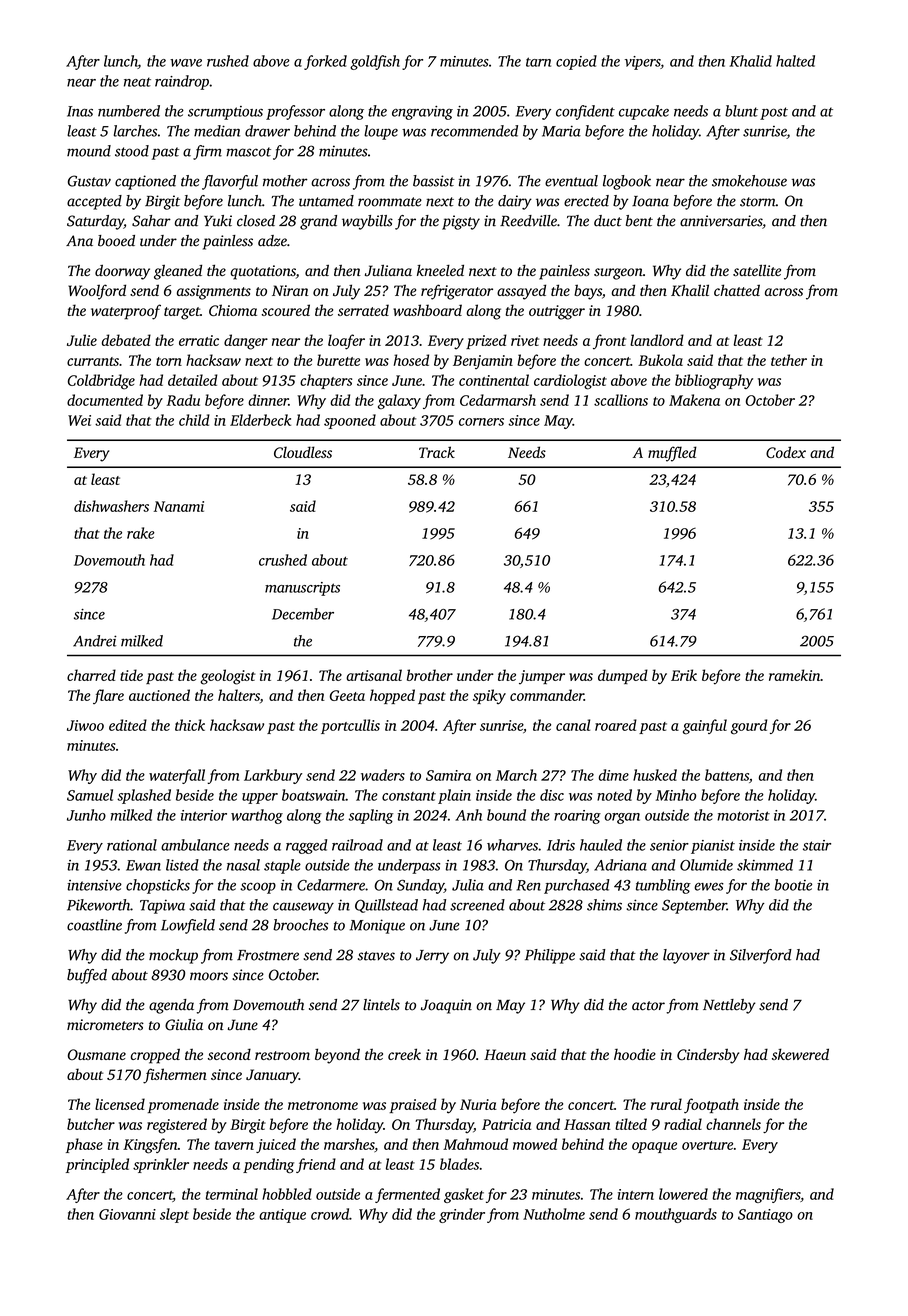 This page has width=908, height=1316. I want to click on Giovanni, so click(127, 1214).
